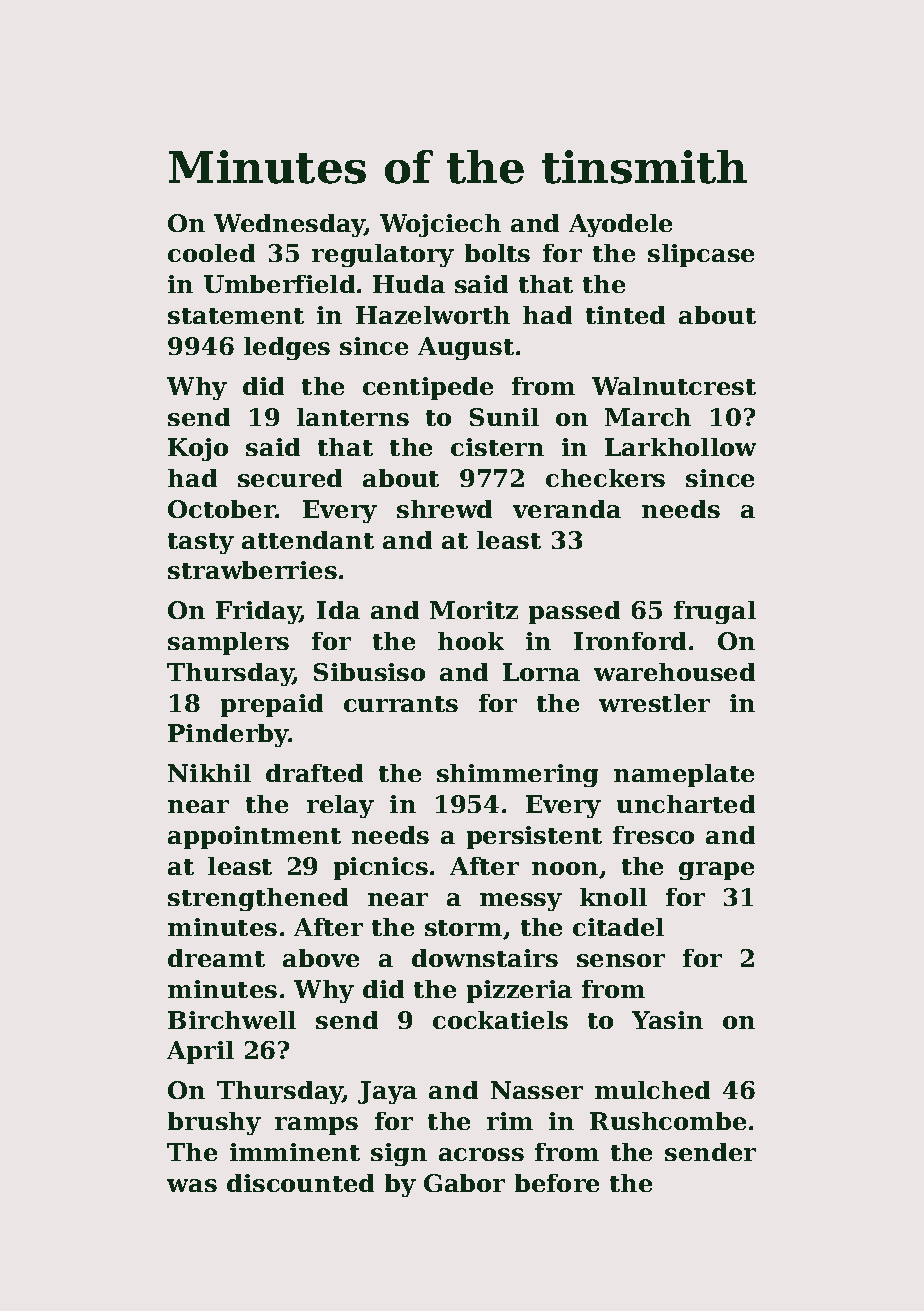 Image resolution: width=924 pixels, height=1311 pixels. I want to click on Larkhollow, so click(680, 447).
